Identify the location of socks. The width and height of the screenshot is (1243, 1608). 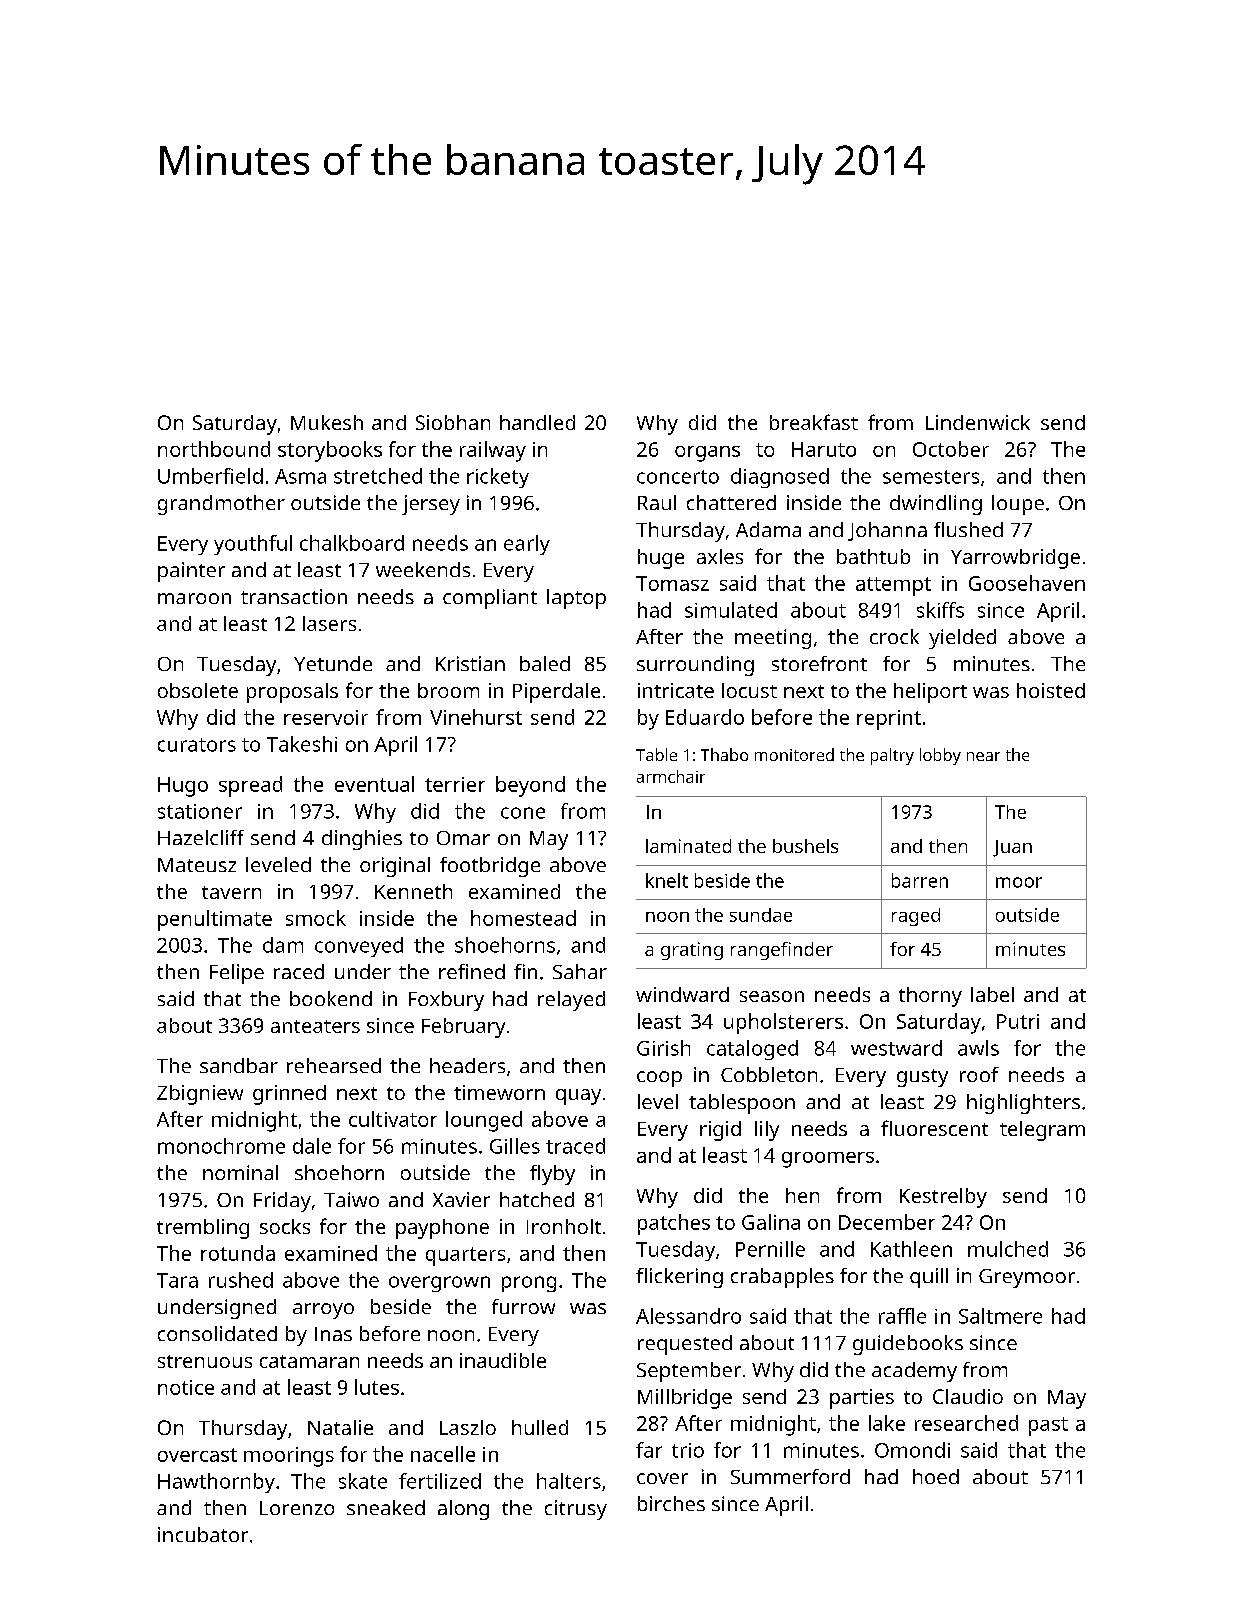
(285, 1226).
